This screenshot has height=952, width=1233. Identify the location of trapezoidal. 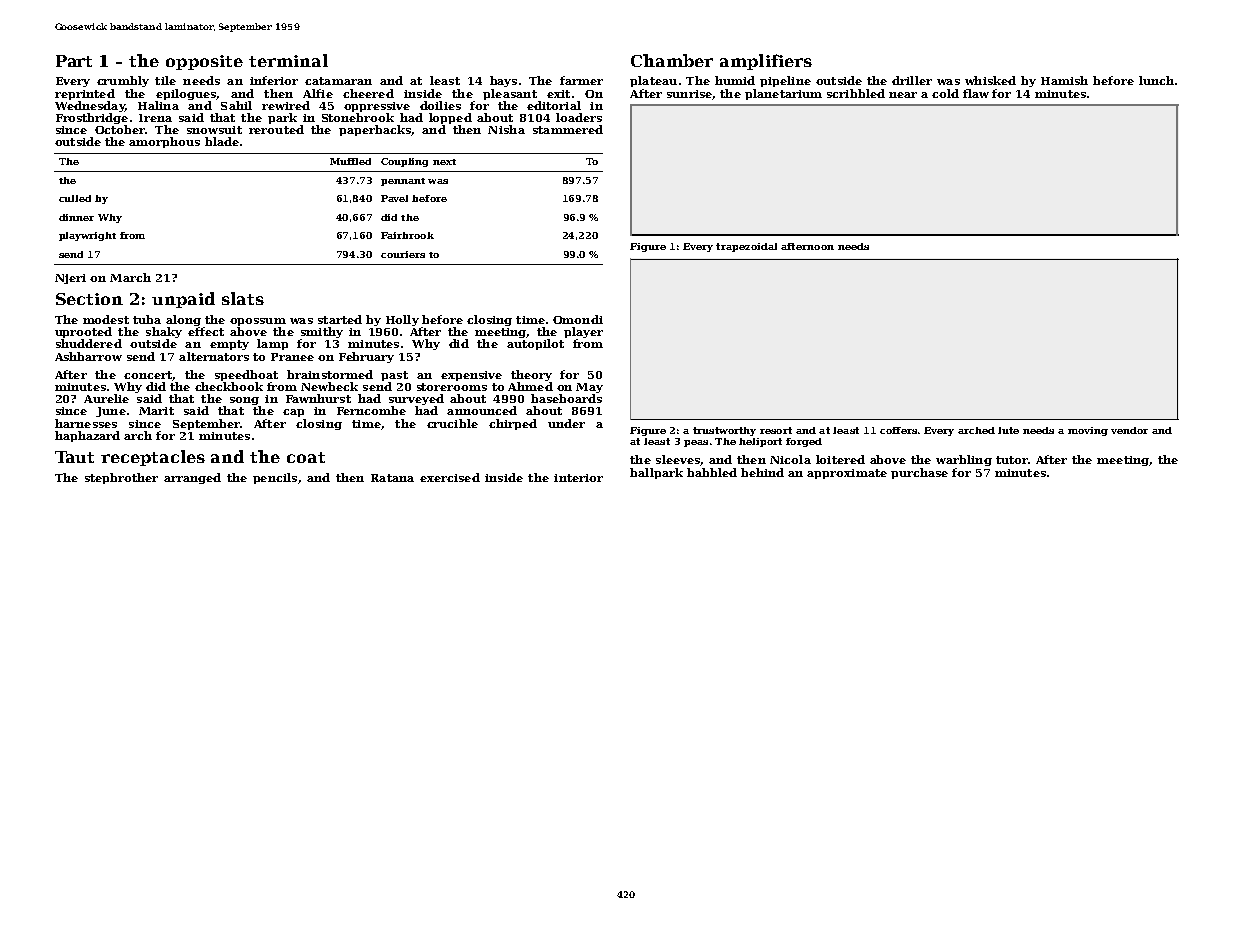
(746, 247).
